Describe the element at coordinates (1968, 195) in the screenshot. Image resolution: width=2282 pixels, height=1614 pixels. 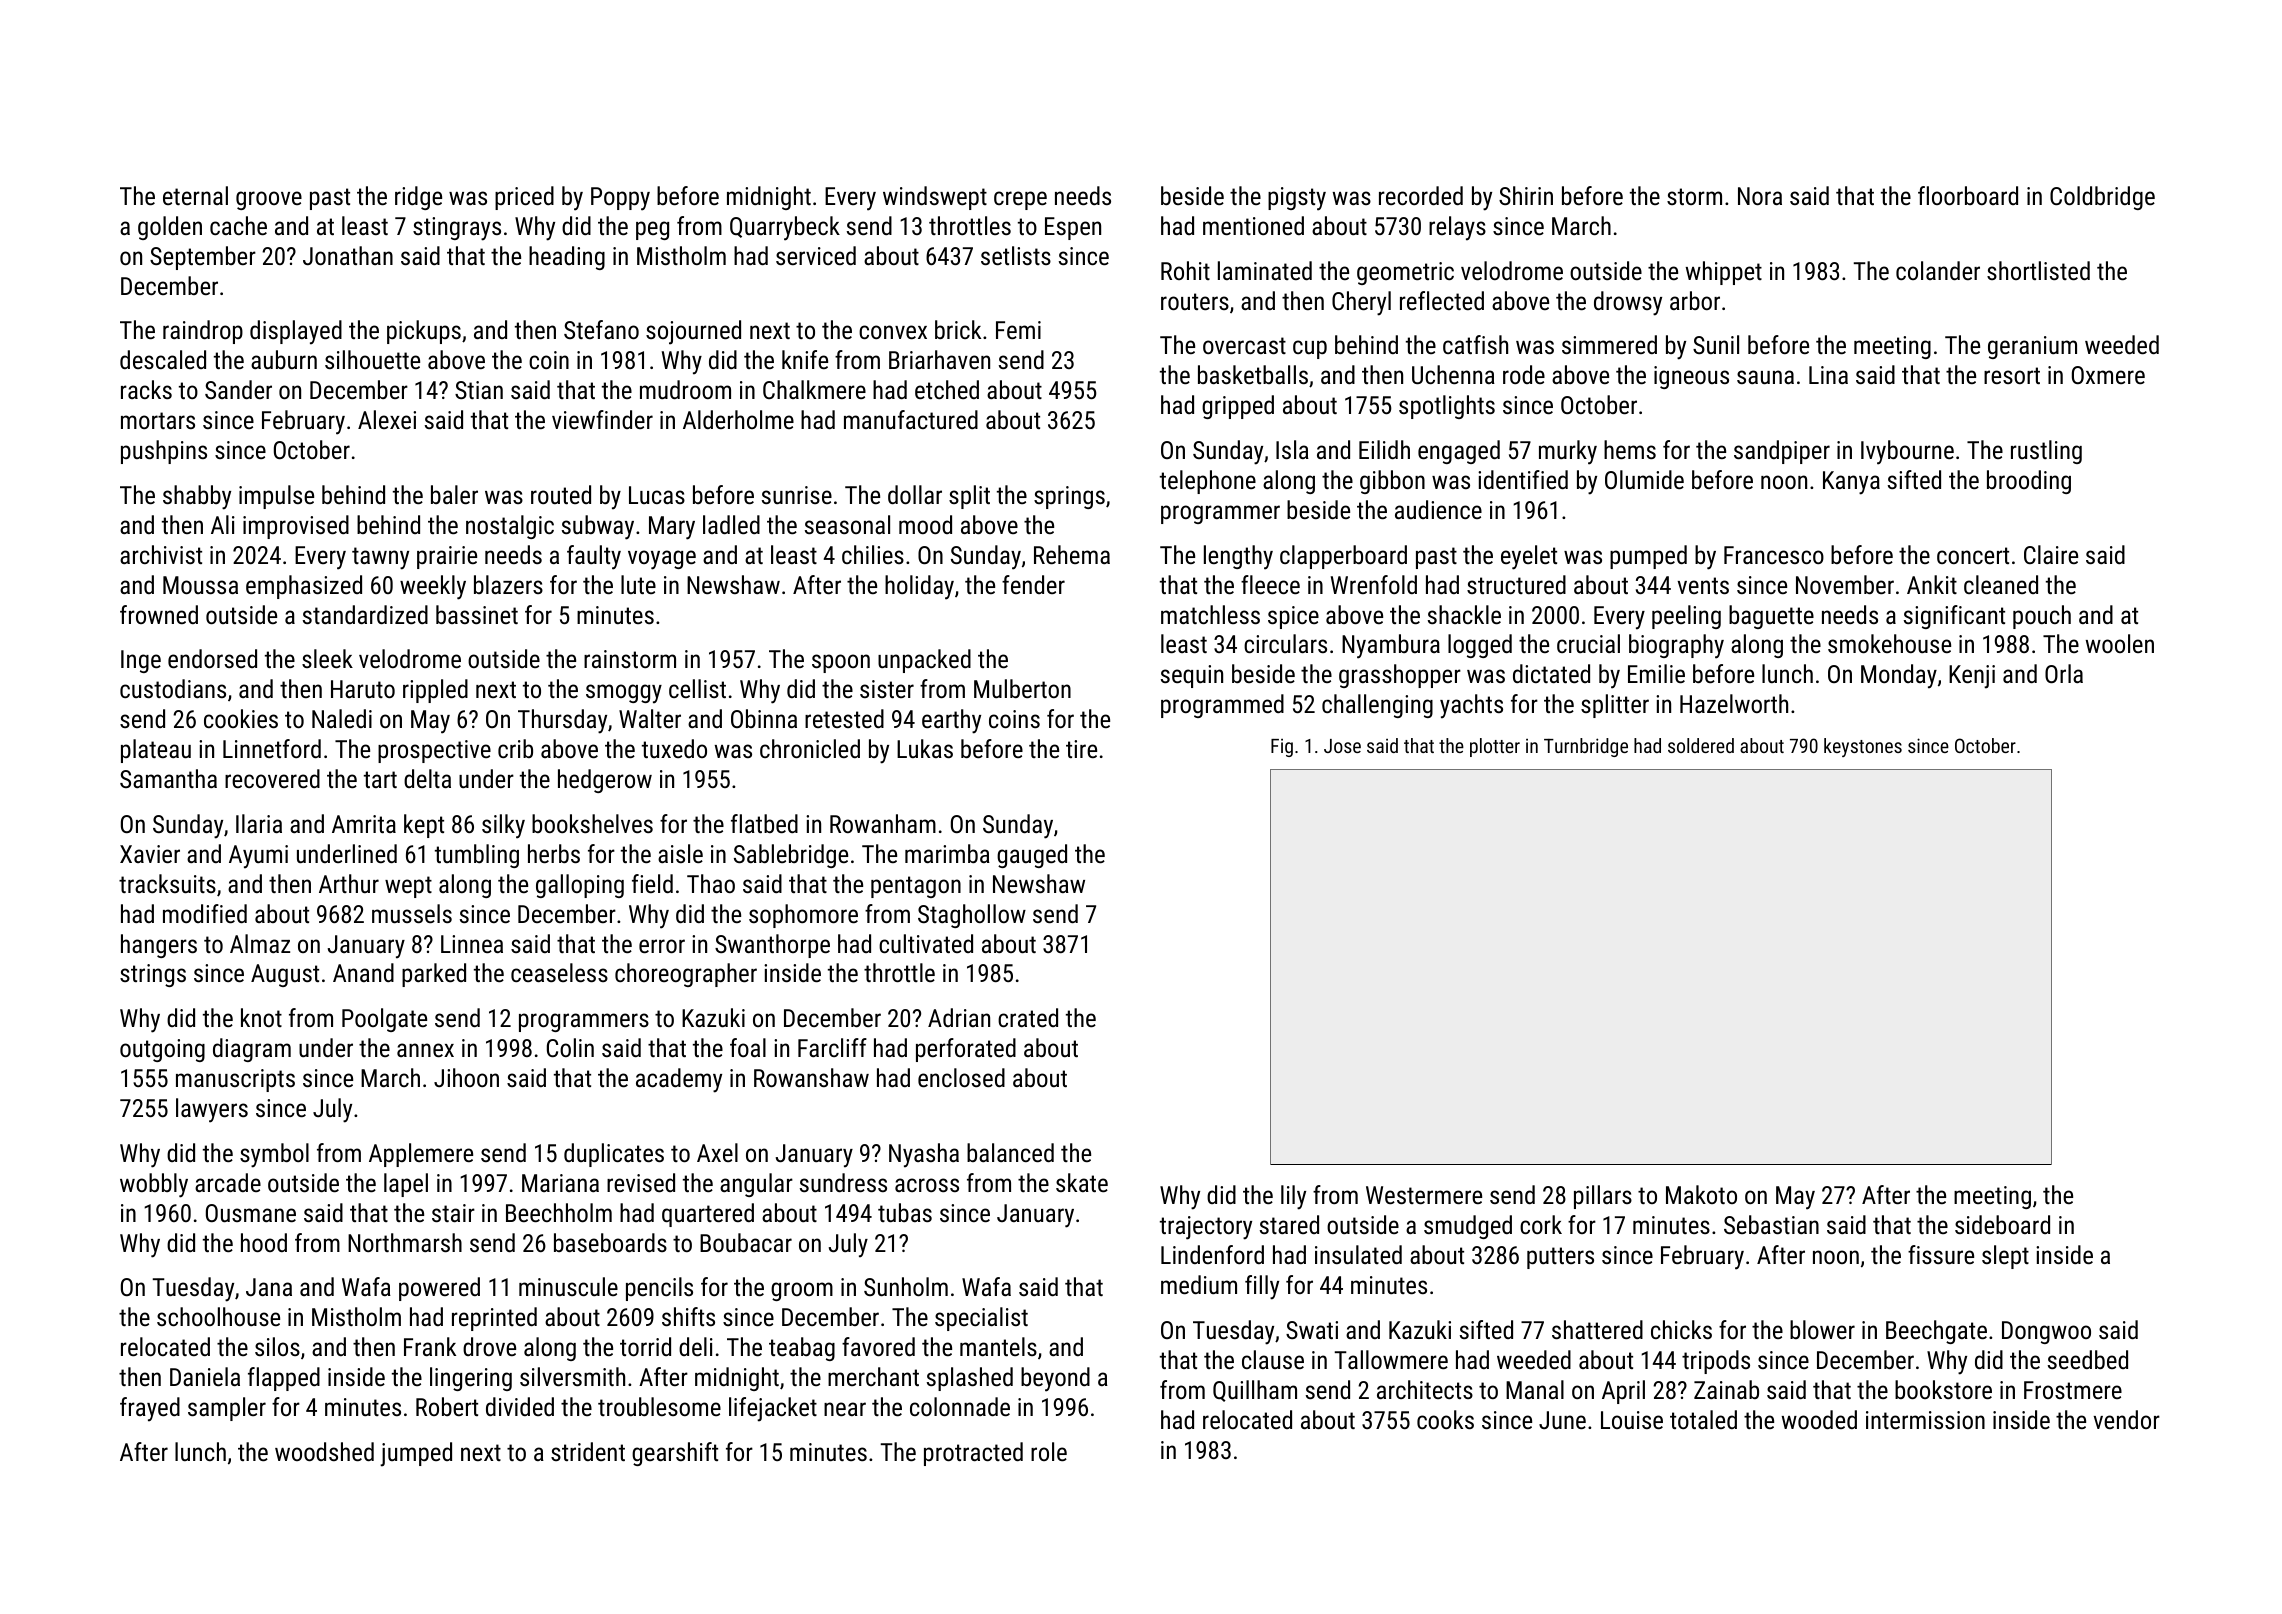
I see `floorboard` at that location.
